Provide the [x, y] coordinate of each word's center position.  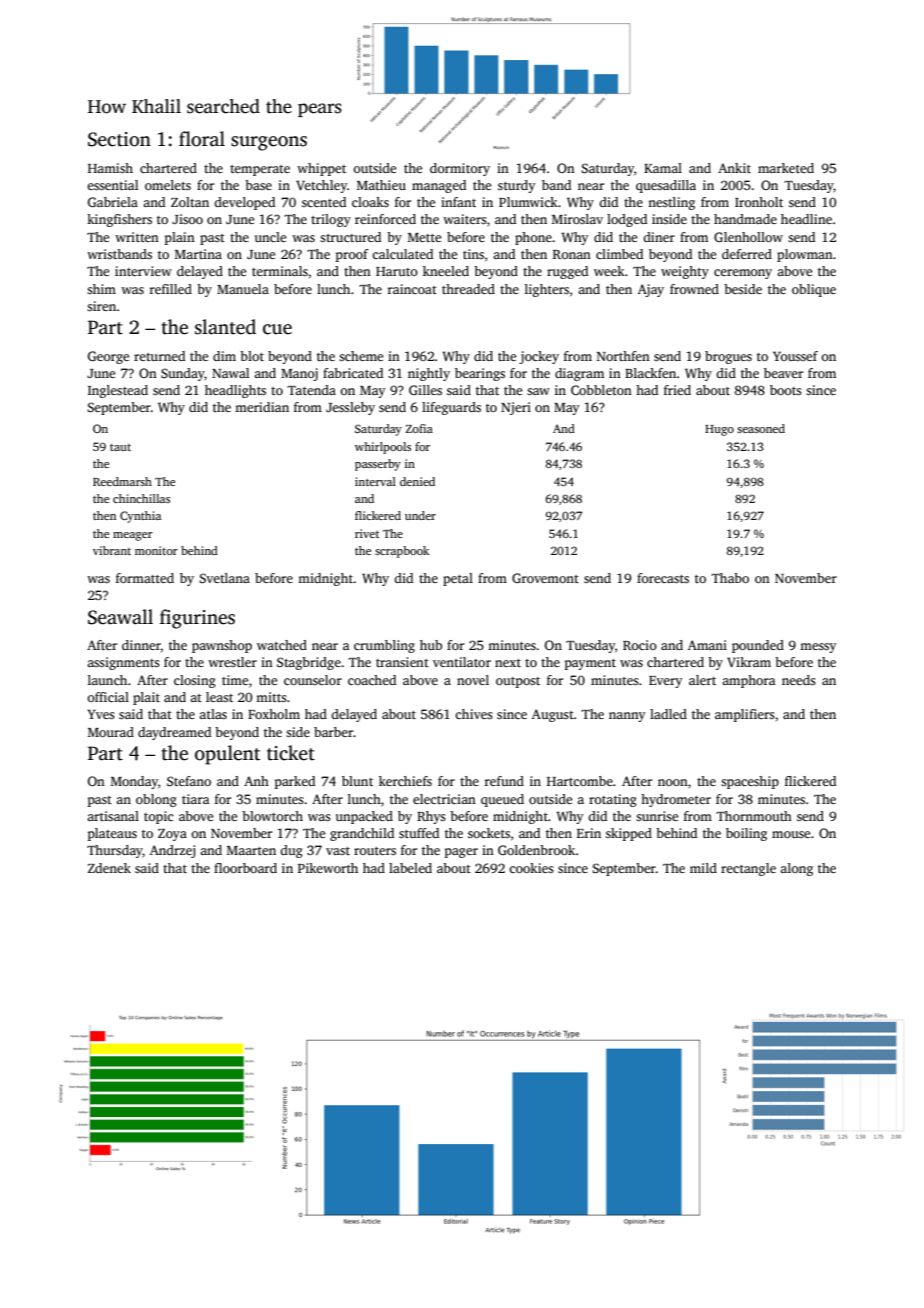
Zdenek [109, 868]
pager [461, 853]
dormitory [460, 169]
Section [119, 139]
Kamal [663, 168]
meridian [262, 407]
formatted [145, 578]
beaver [783, 373]
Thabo [730, 578]
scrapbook [402, 552]
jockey [539, 357]
